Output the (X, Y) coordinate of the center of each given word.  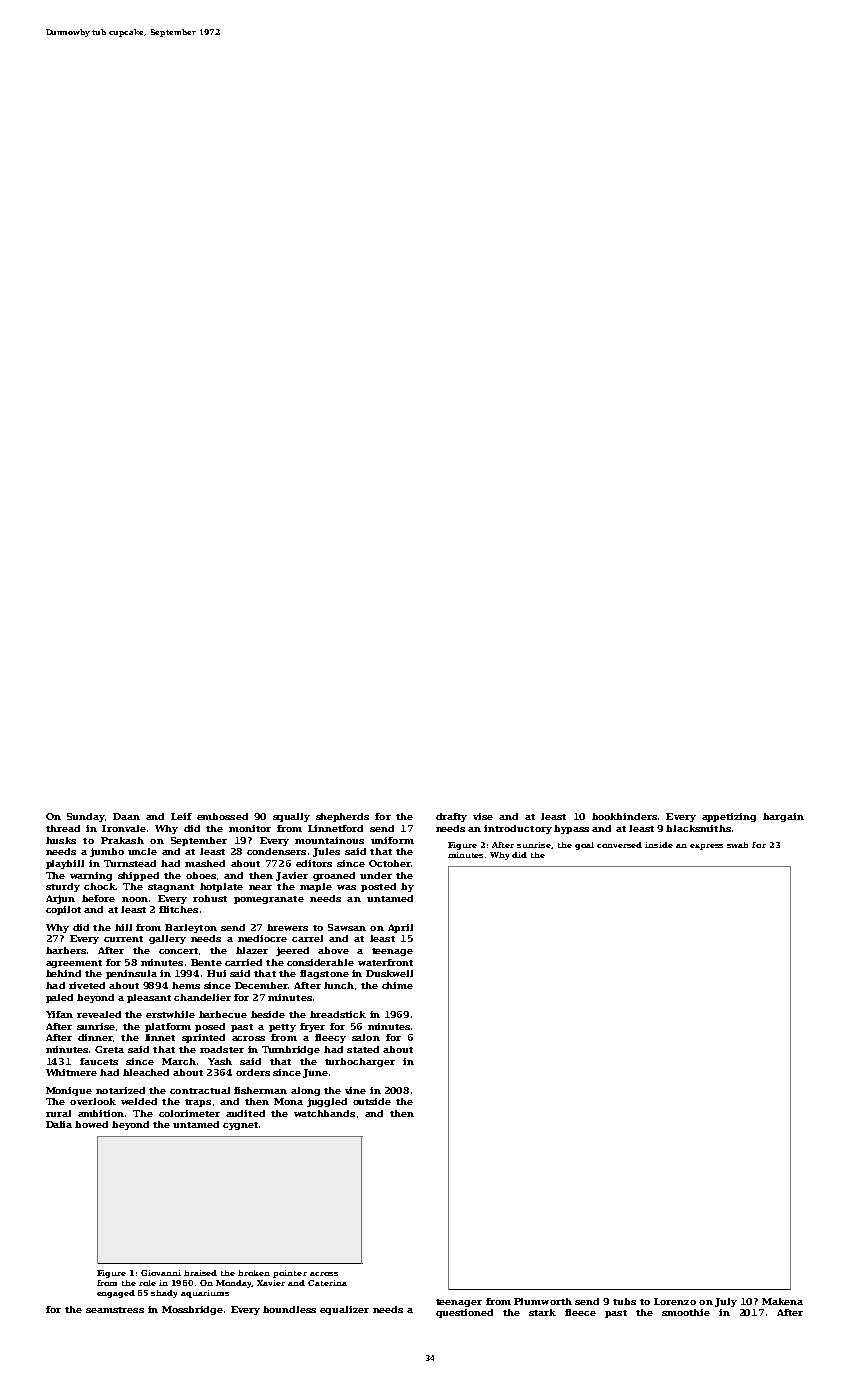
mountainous (329, 840)
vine (355, 1090)
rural (58, 1113)
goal (584, 846)
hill (123, 927)
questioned (464, 1313)
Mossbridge (192, 1310)
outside (372, 1101)
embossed (222, 816)
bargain (783, 817)
